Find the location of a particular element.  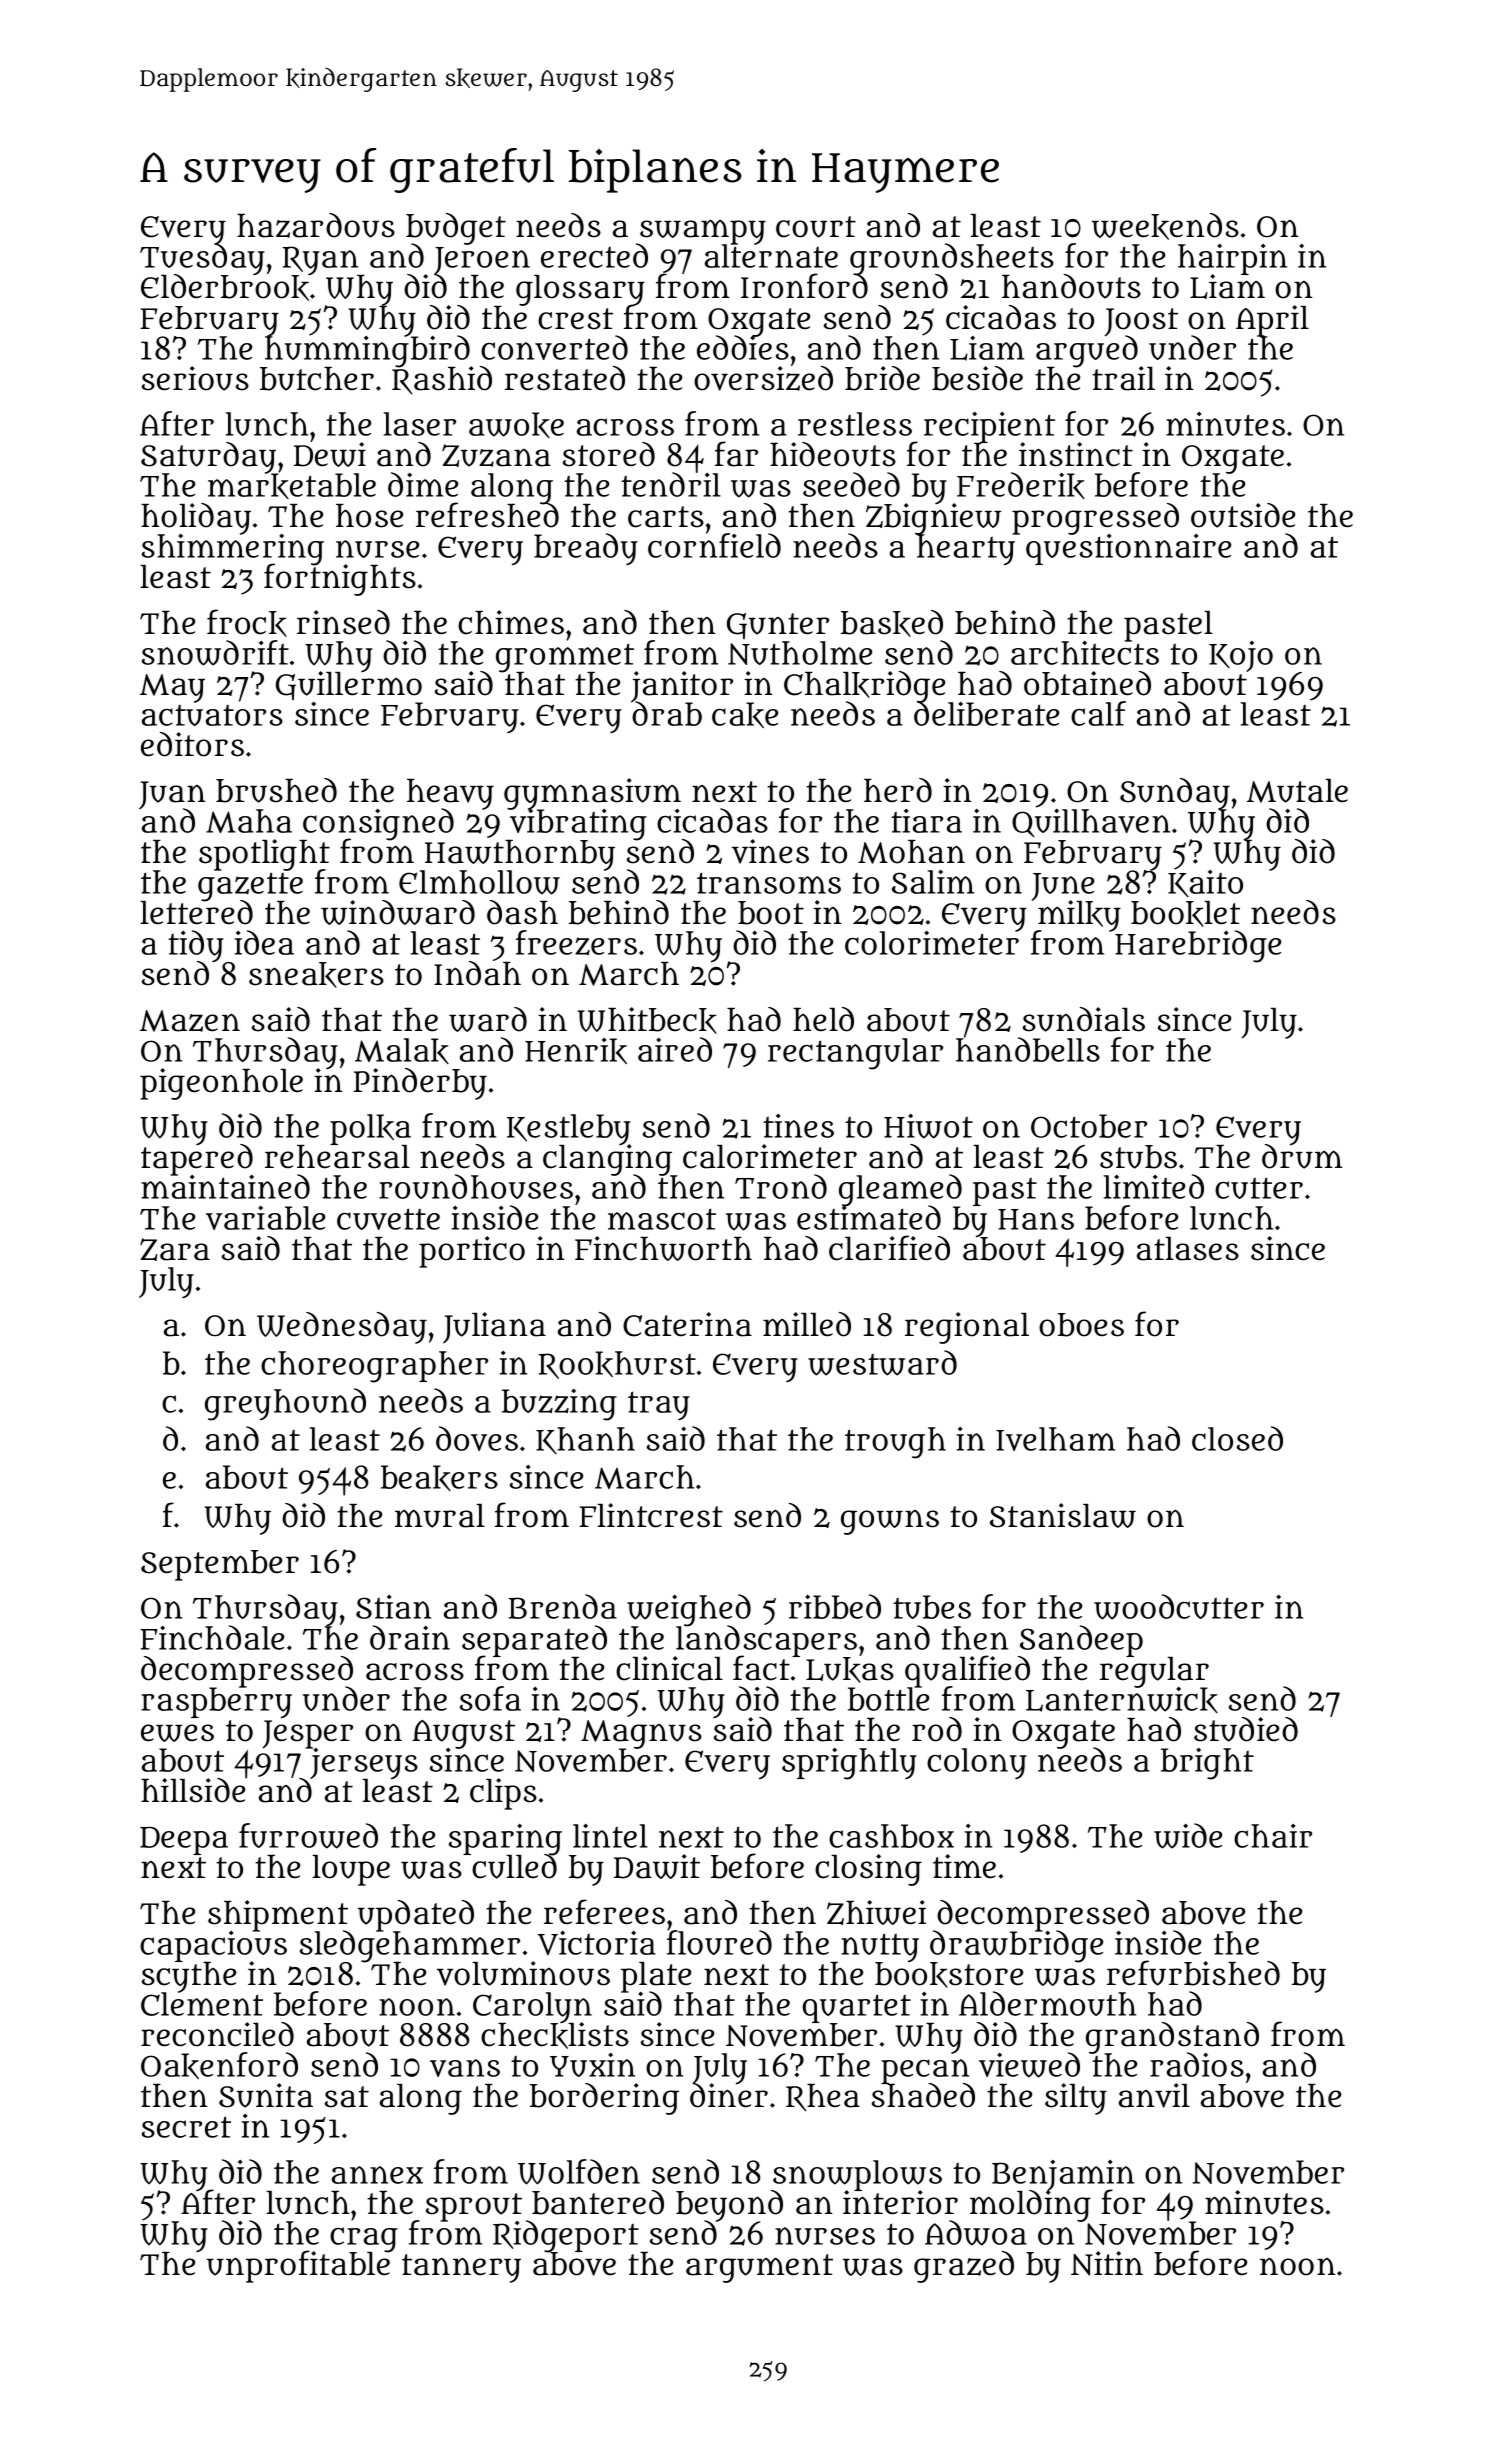

closed is located at coordinates (1237, 1438).
